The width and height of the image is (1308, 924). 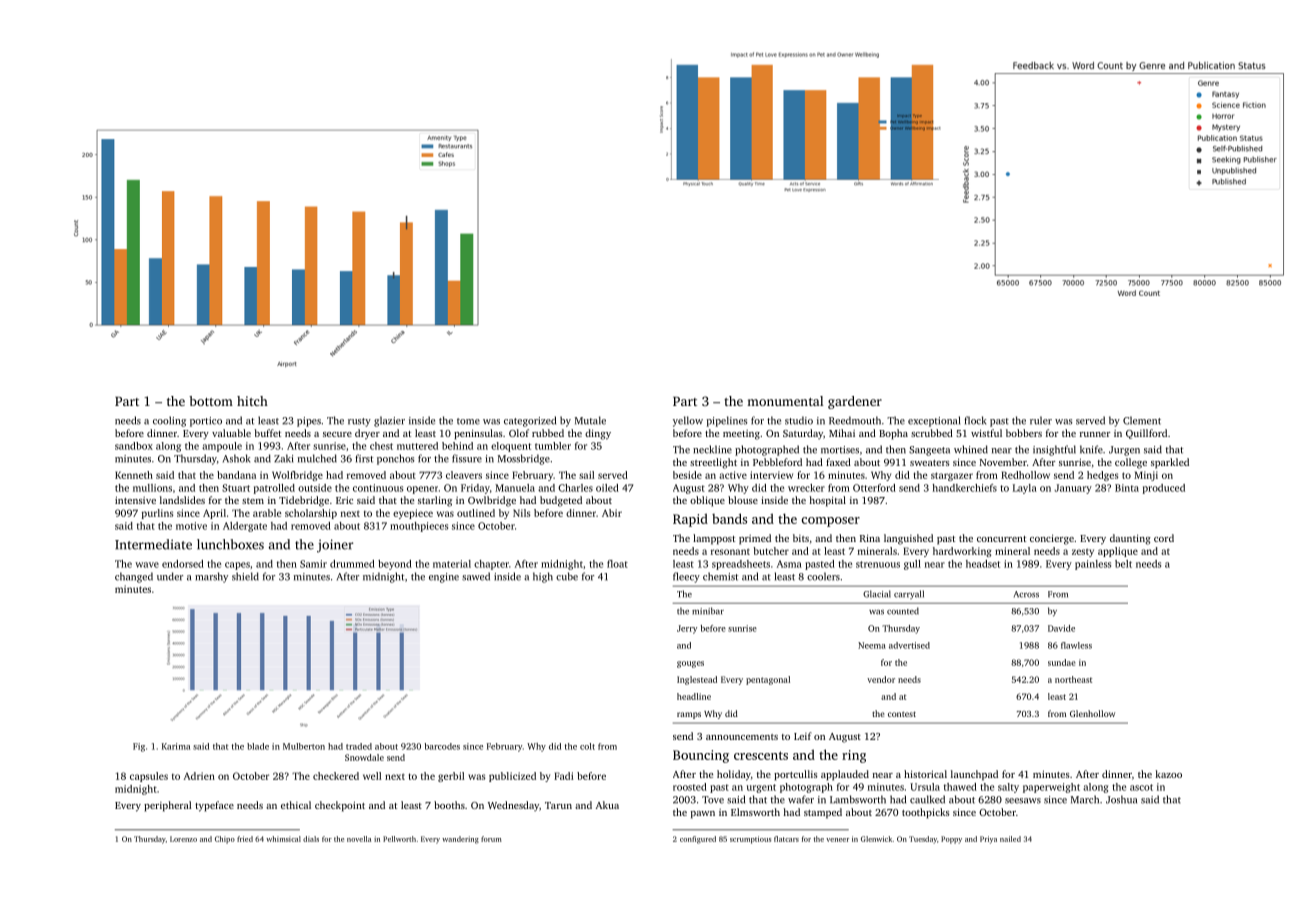 I want to click on Nils, so click(x=521, y=513).
